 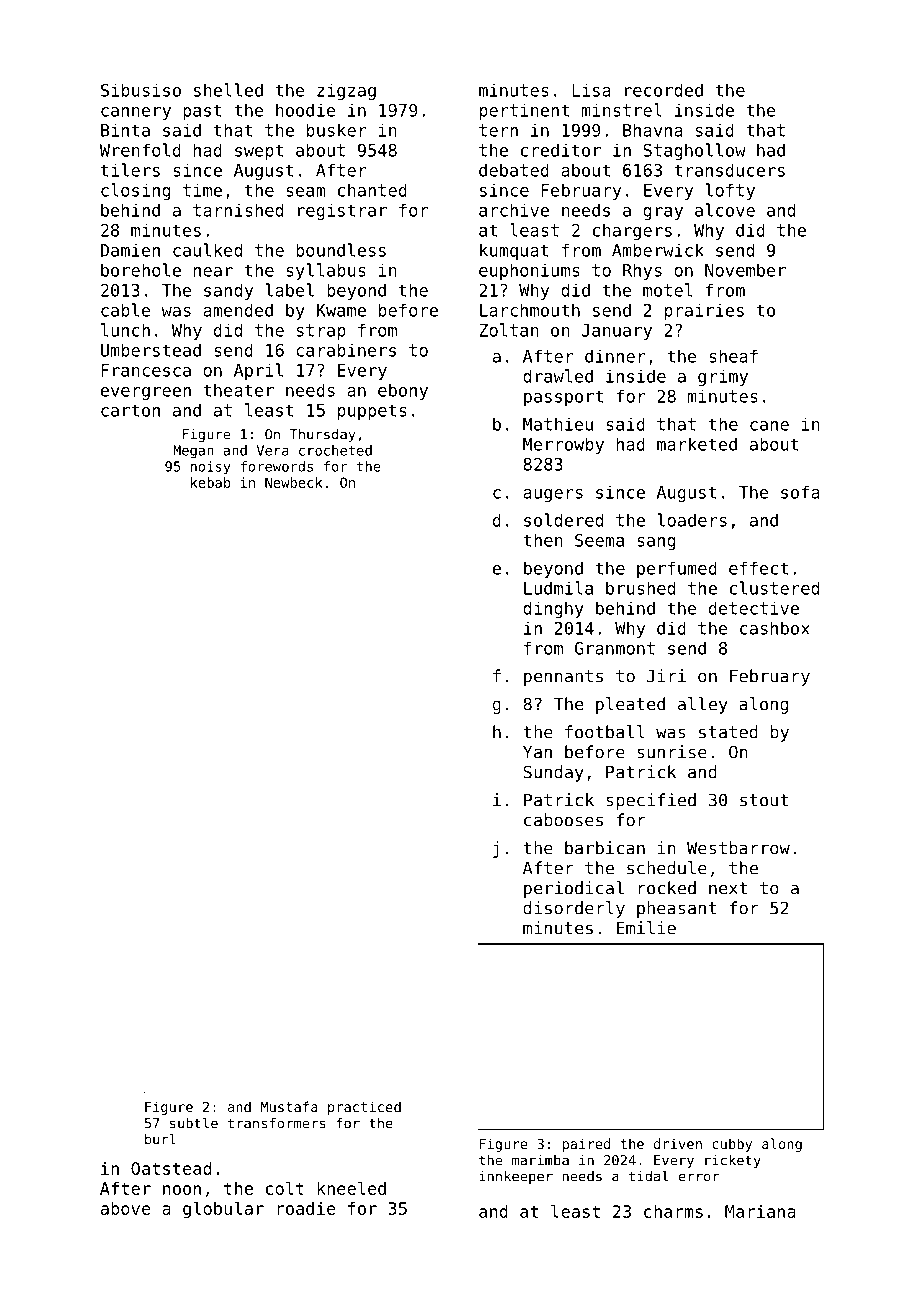 What do you see at coordinates (729, 170) in the page?
I see `transducers` at bounding box center [729, 170].
